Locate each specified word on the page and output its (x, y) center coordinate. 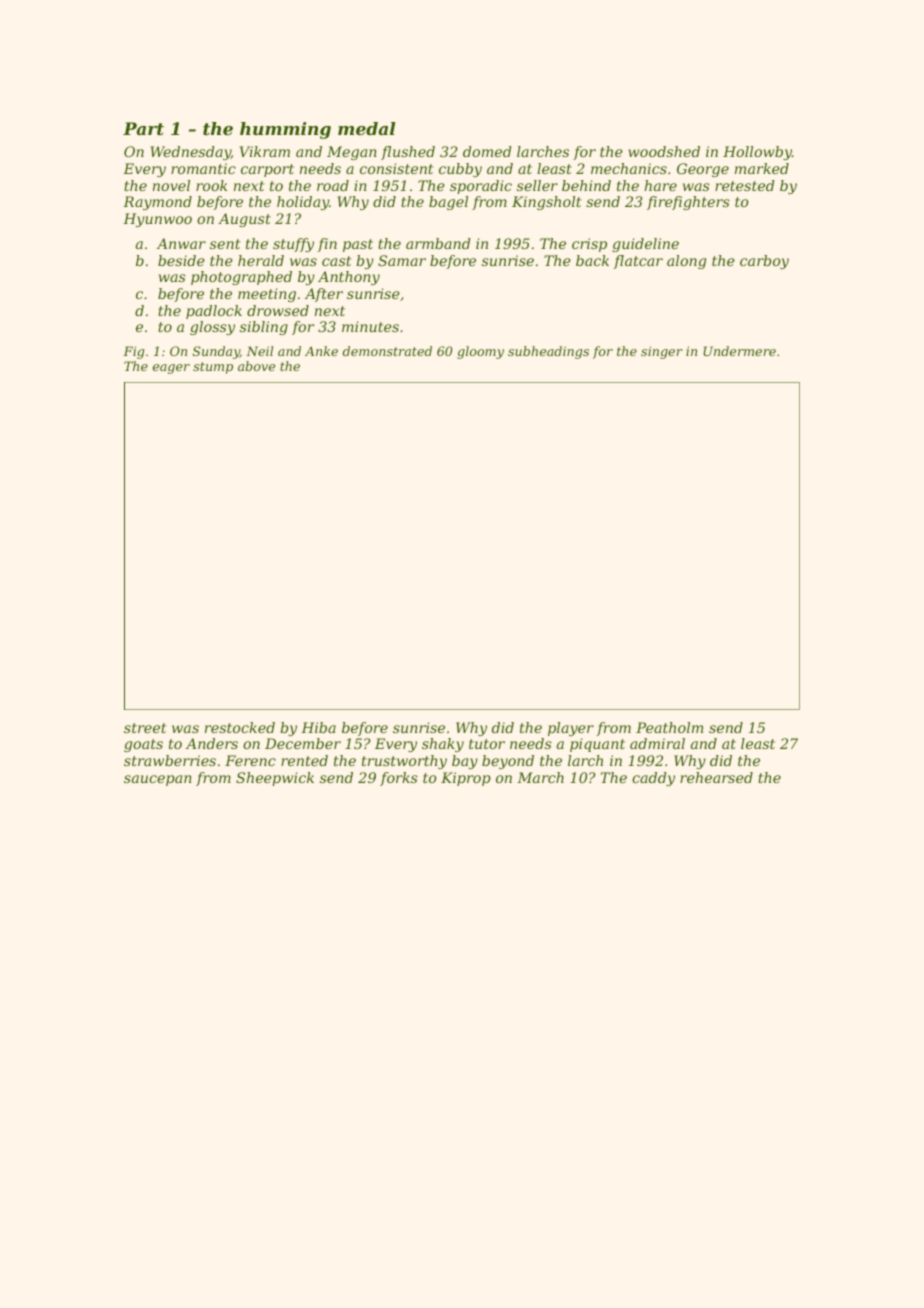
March (540, 777)
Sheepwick (275, 779)
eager (171, 369)
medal (366, 128)
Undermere (739, 351)
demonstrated (387, 351)
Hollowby (757, 153)
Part (143, 128)
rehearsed (716, 777)
